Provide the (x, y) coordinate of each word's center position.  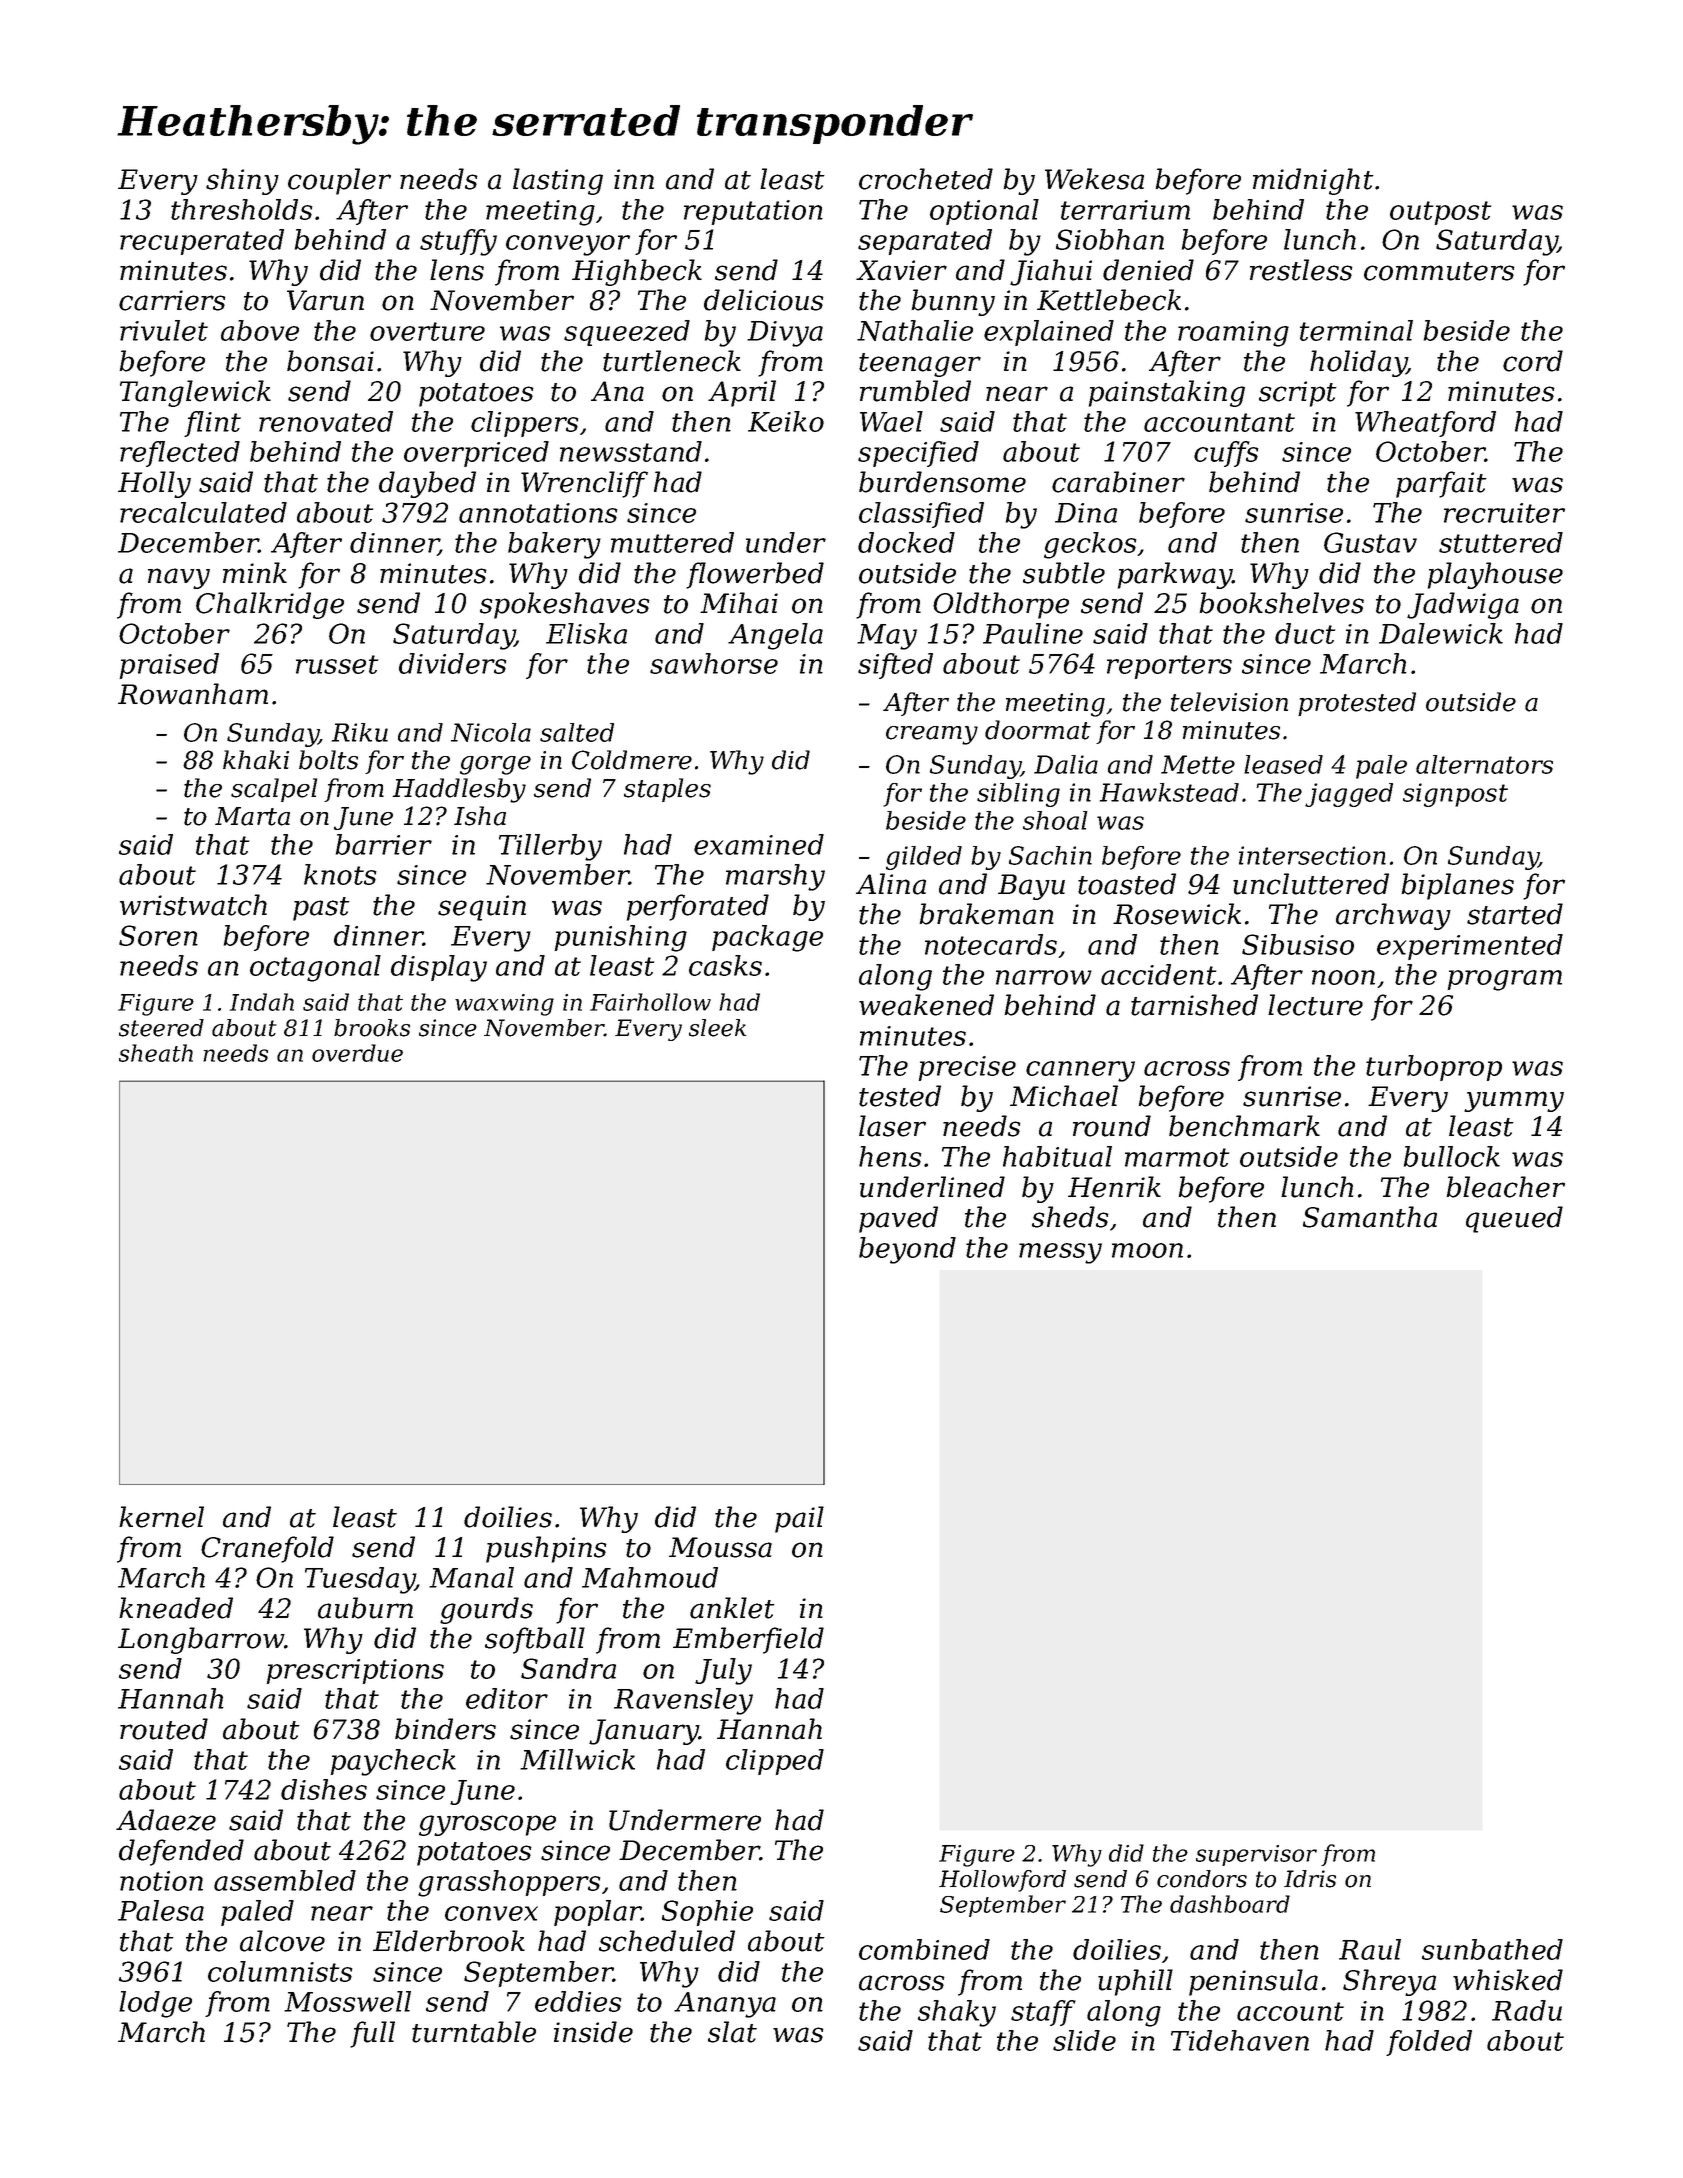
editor (507, 1698)
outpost (1440, 213)
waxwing (504, 1005)
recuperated (202, 242)
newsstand (631, 451)
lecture (1315, 1005)
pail (799, 1519)
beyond (907, 1250)
